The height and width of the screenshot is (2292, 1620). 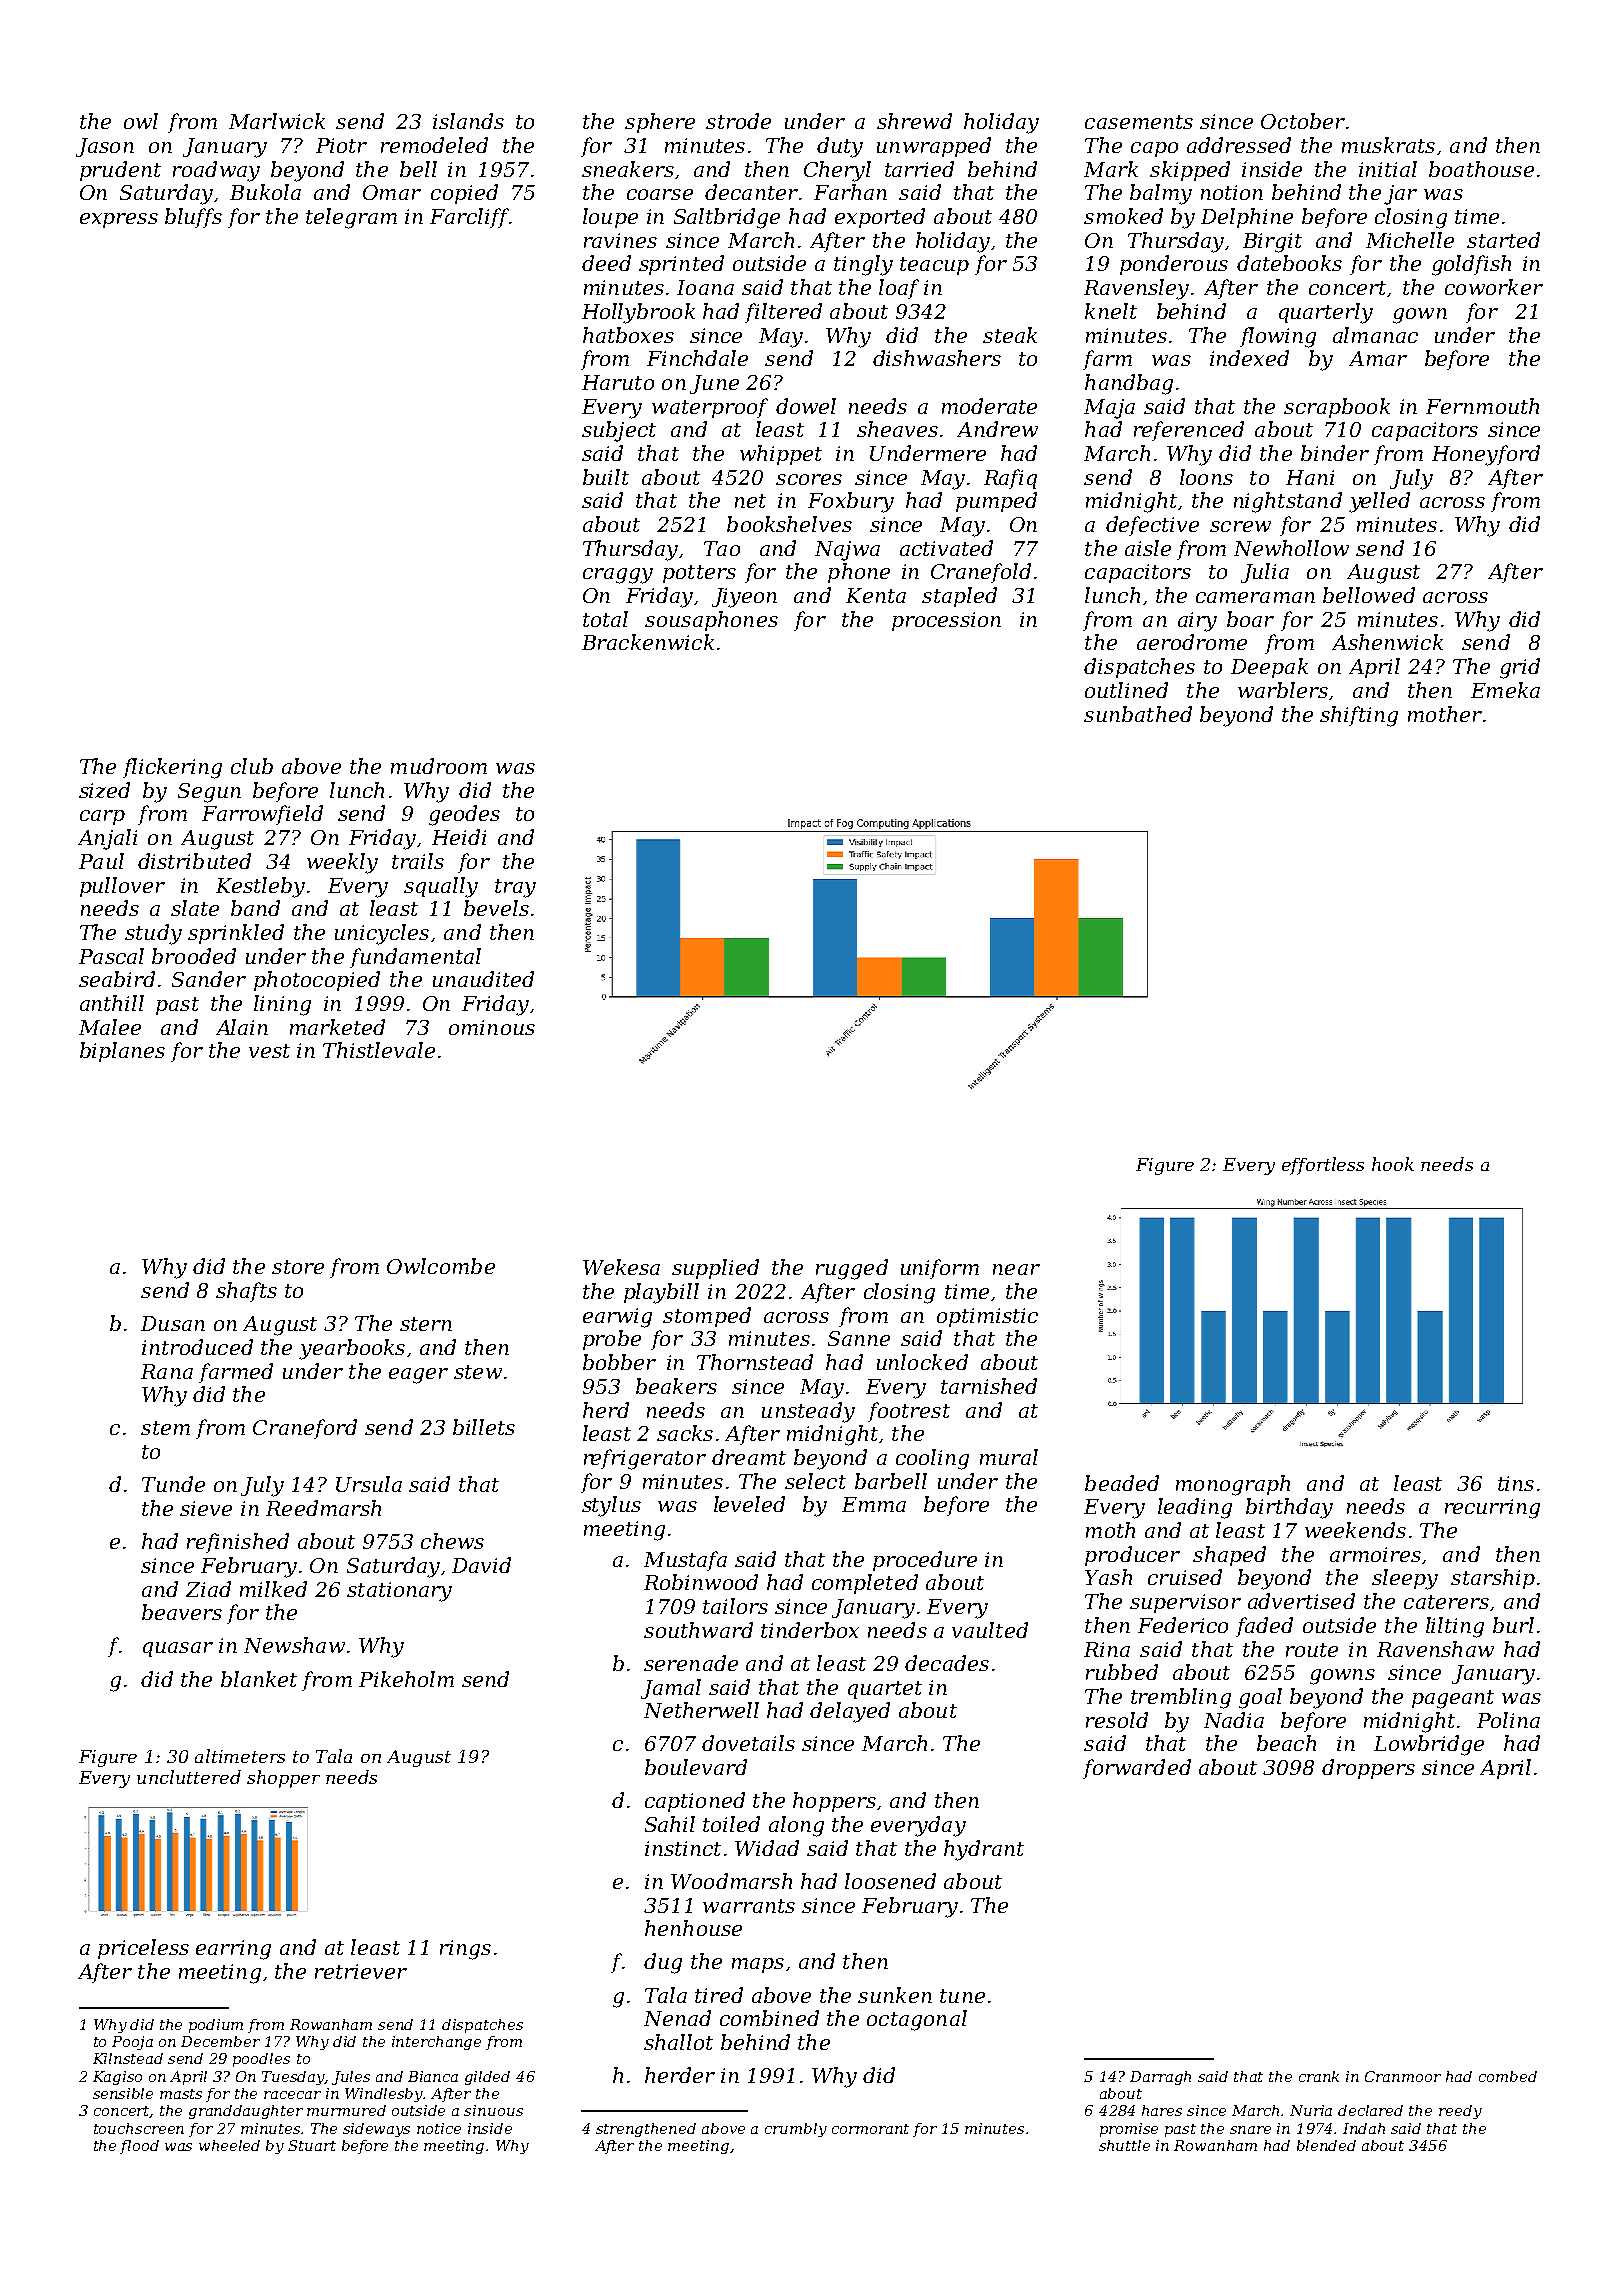 I want to click on Brackenwick, so click(x=648, y=642).
